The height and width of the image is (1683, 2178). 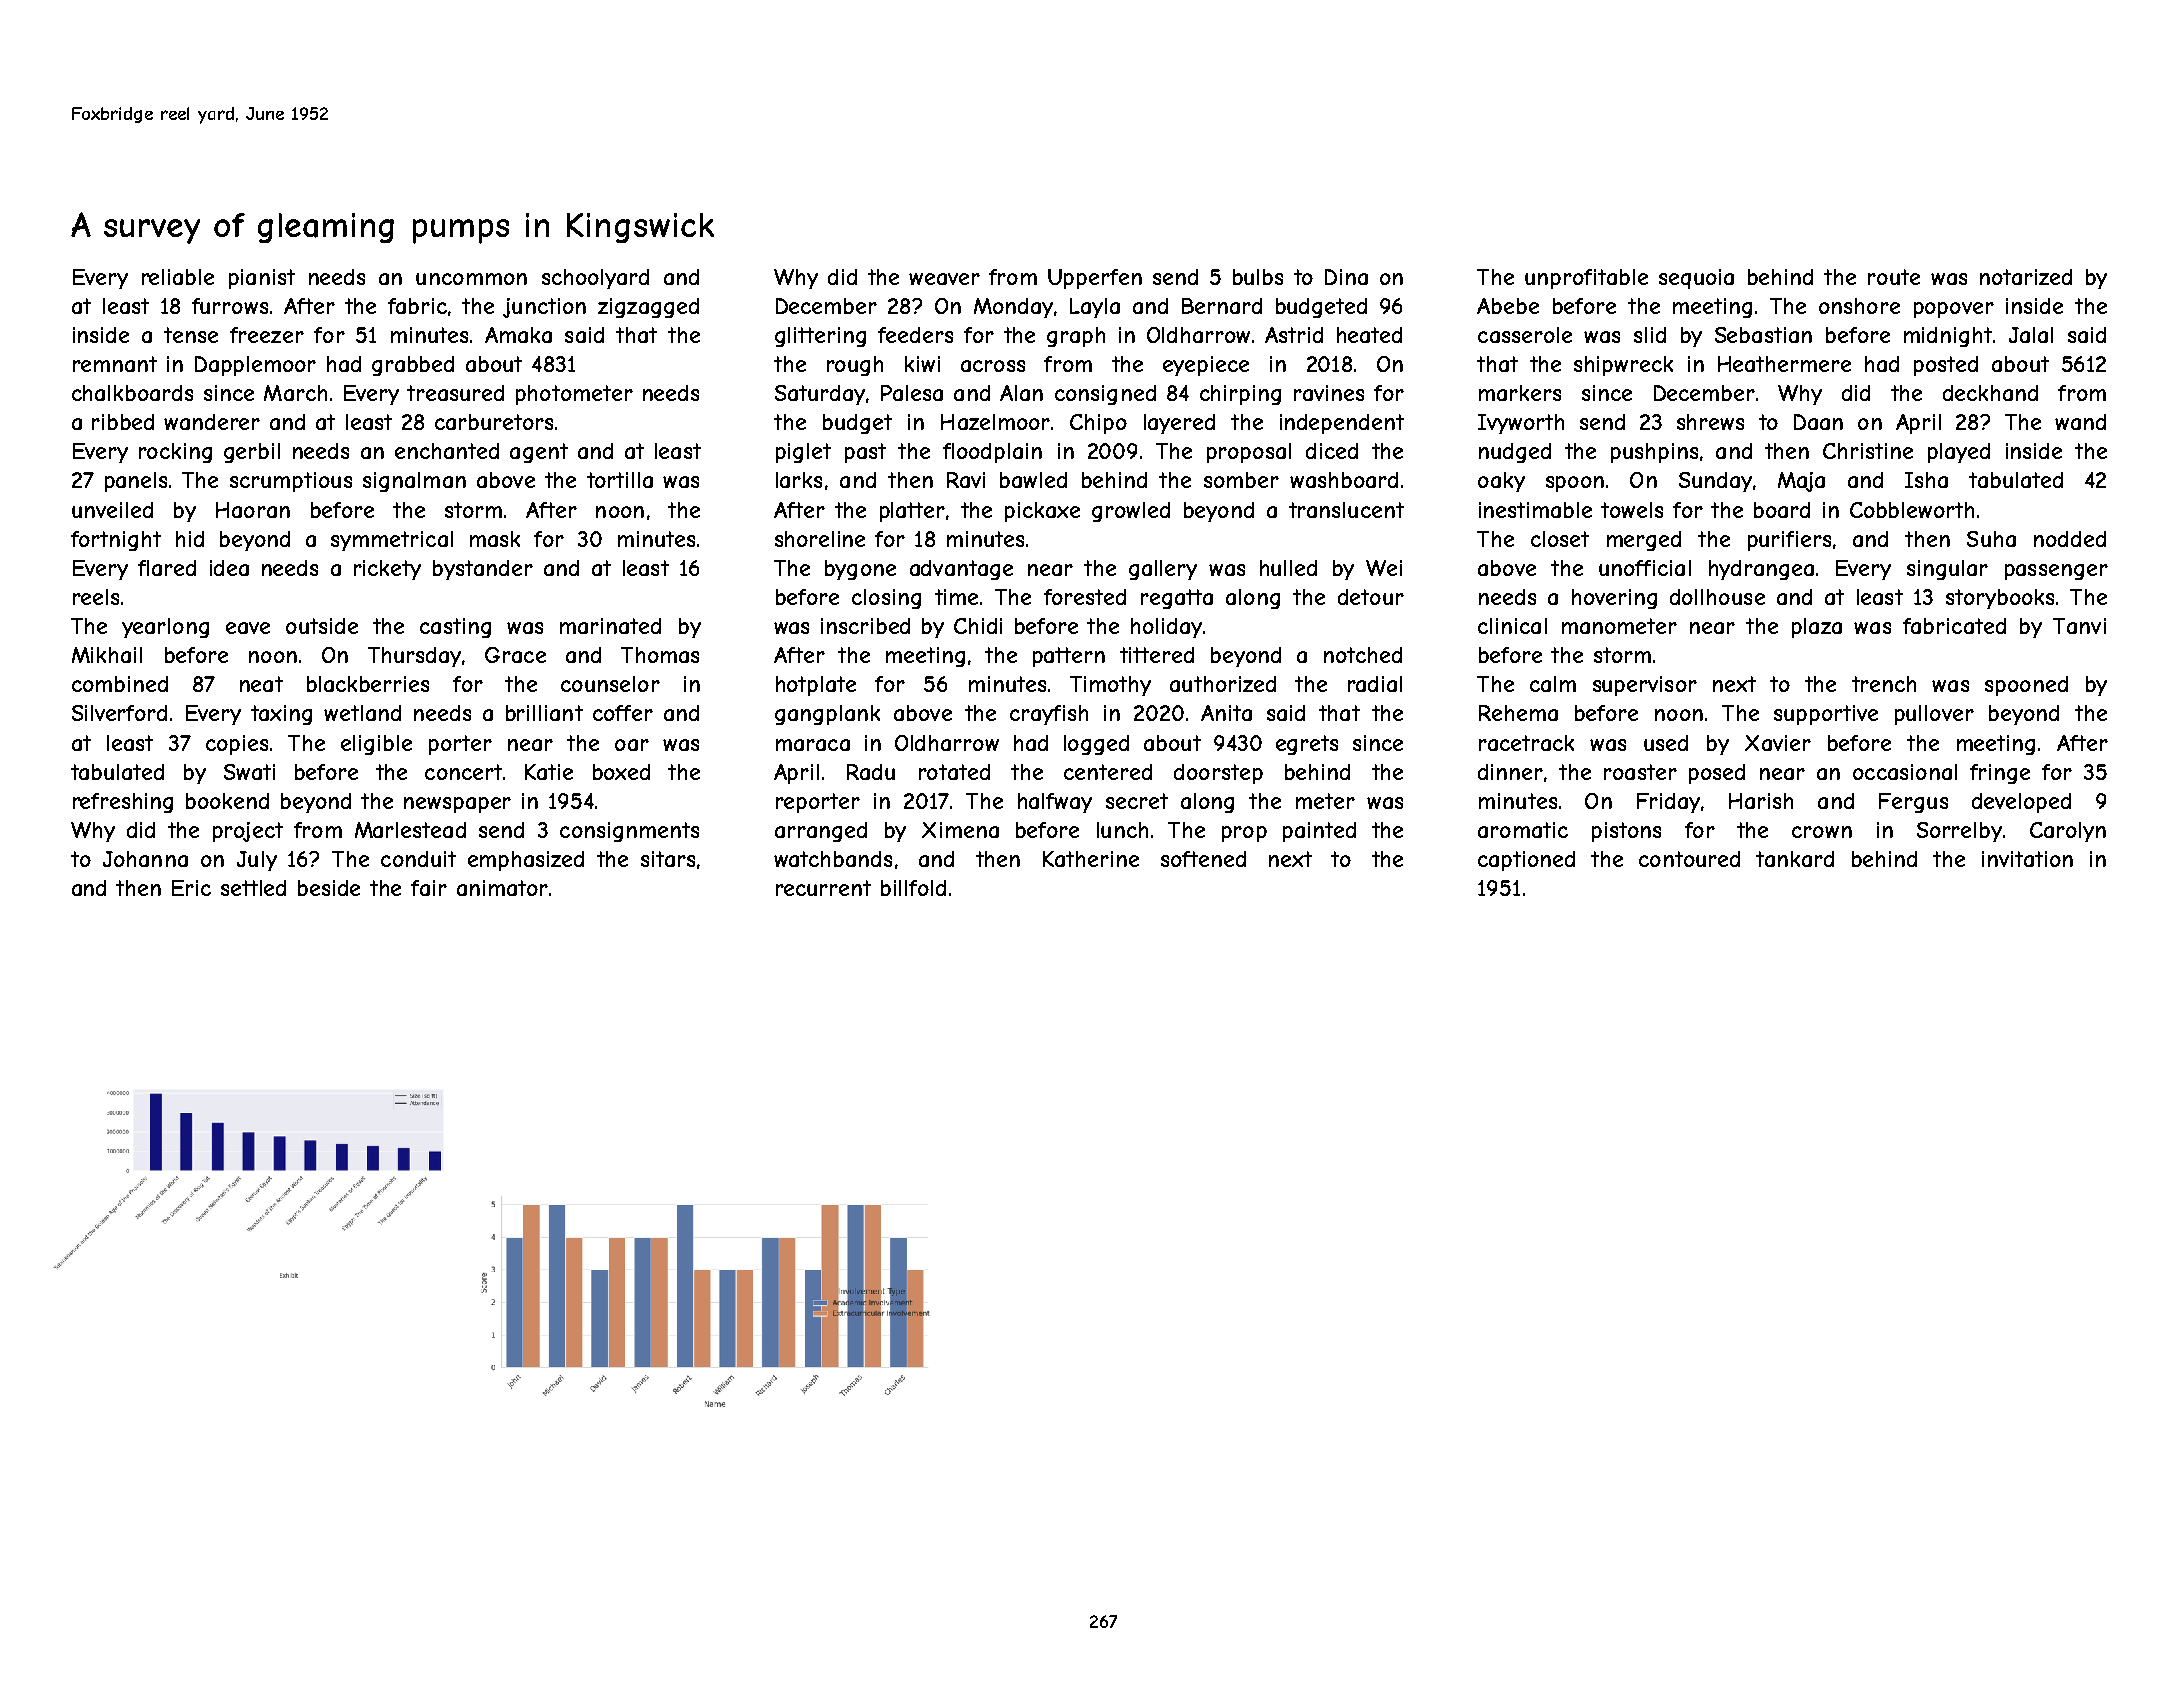 What do you see at coordinates (823, 888) in the image?
I see `recurrent` at bounding box center [823, 888].
